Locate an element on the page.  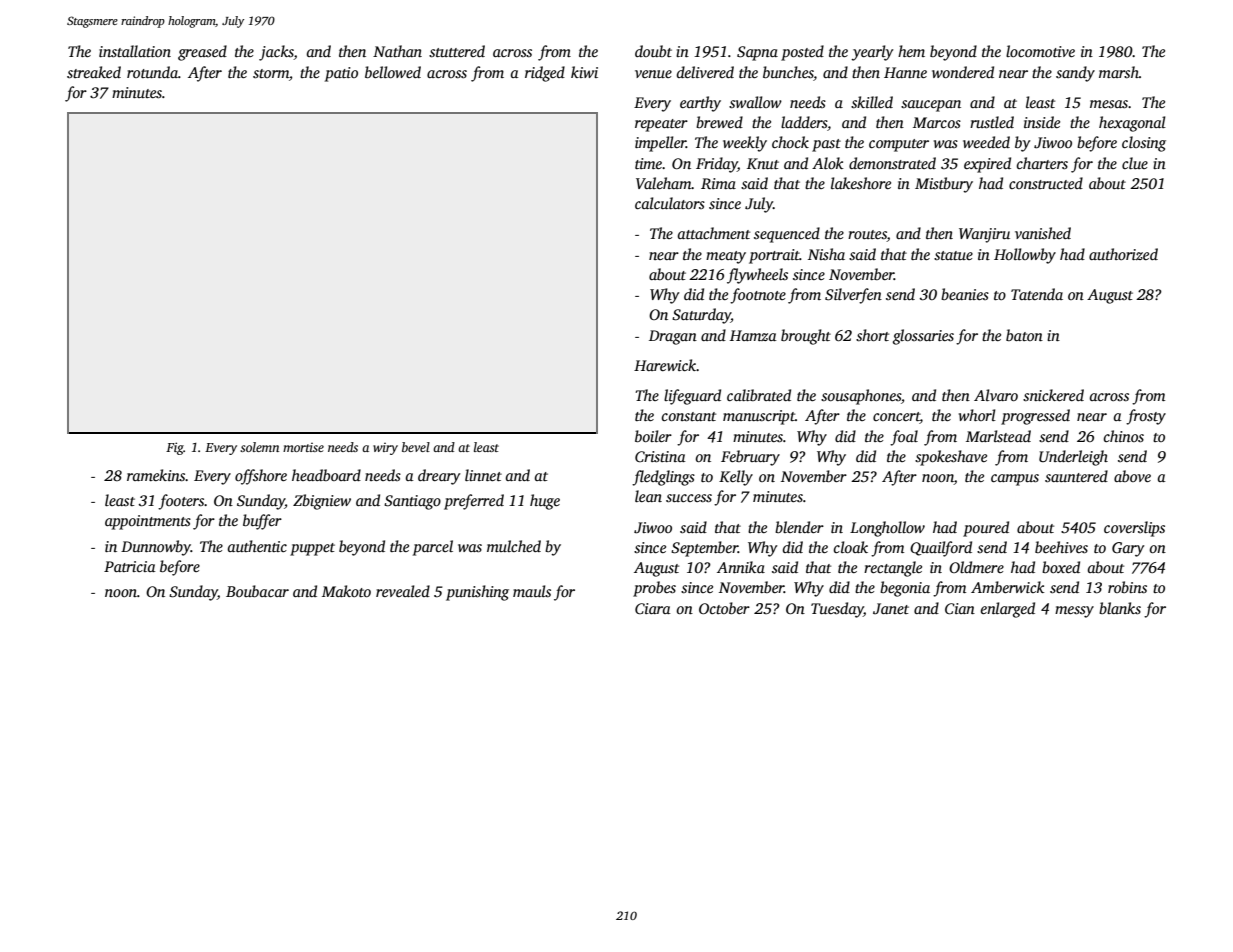
attachment is located at coordinates (713, 233).
